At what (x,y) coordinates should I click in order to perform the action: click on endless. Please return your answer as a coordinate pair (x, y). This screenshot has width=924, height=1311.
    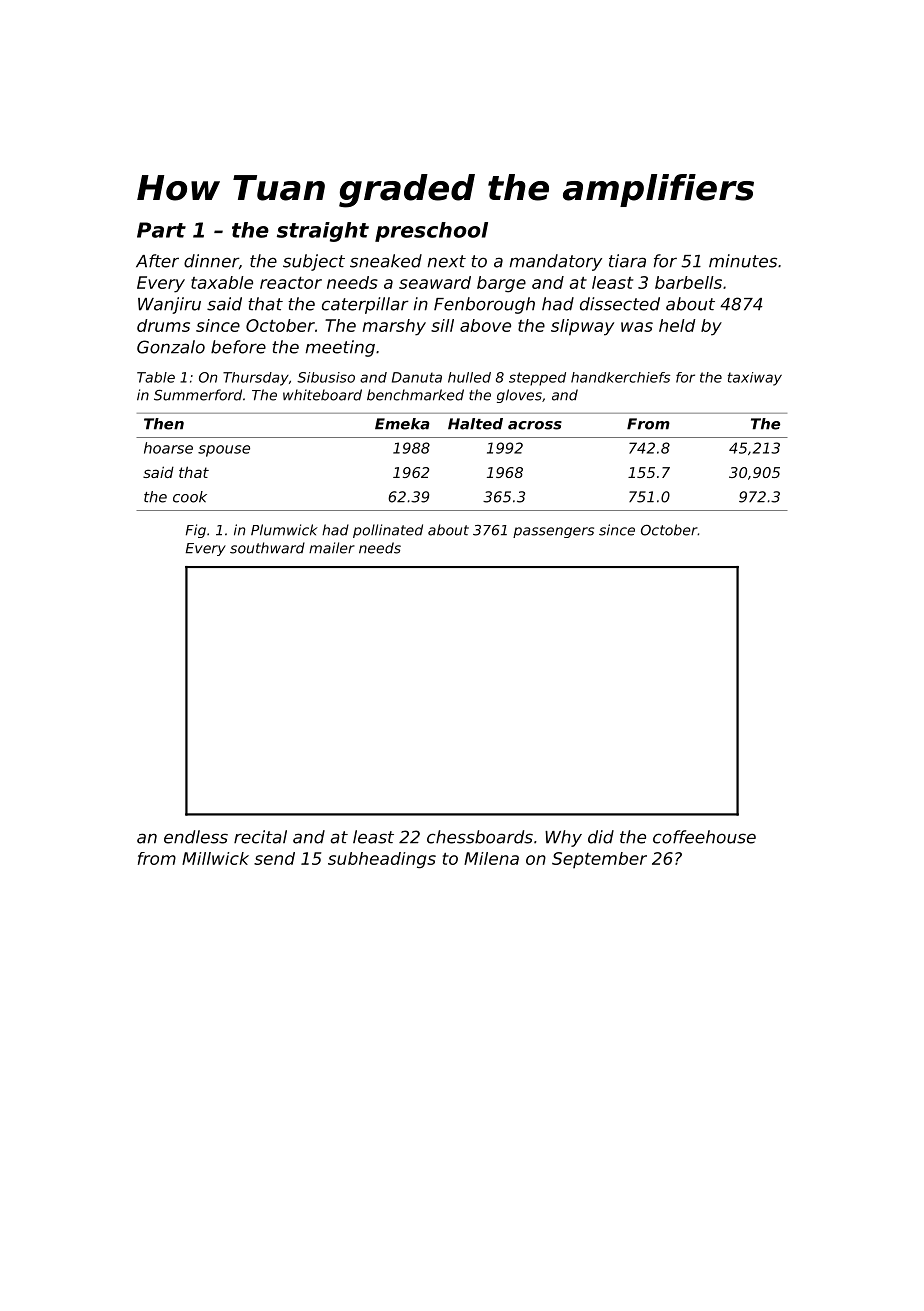
    Looking at the image, I should click on (196, 837).
